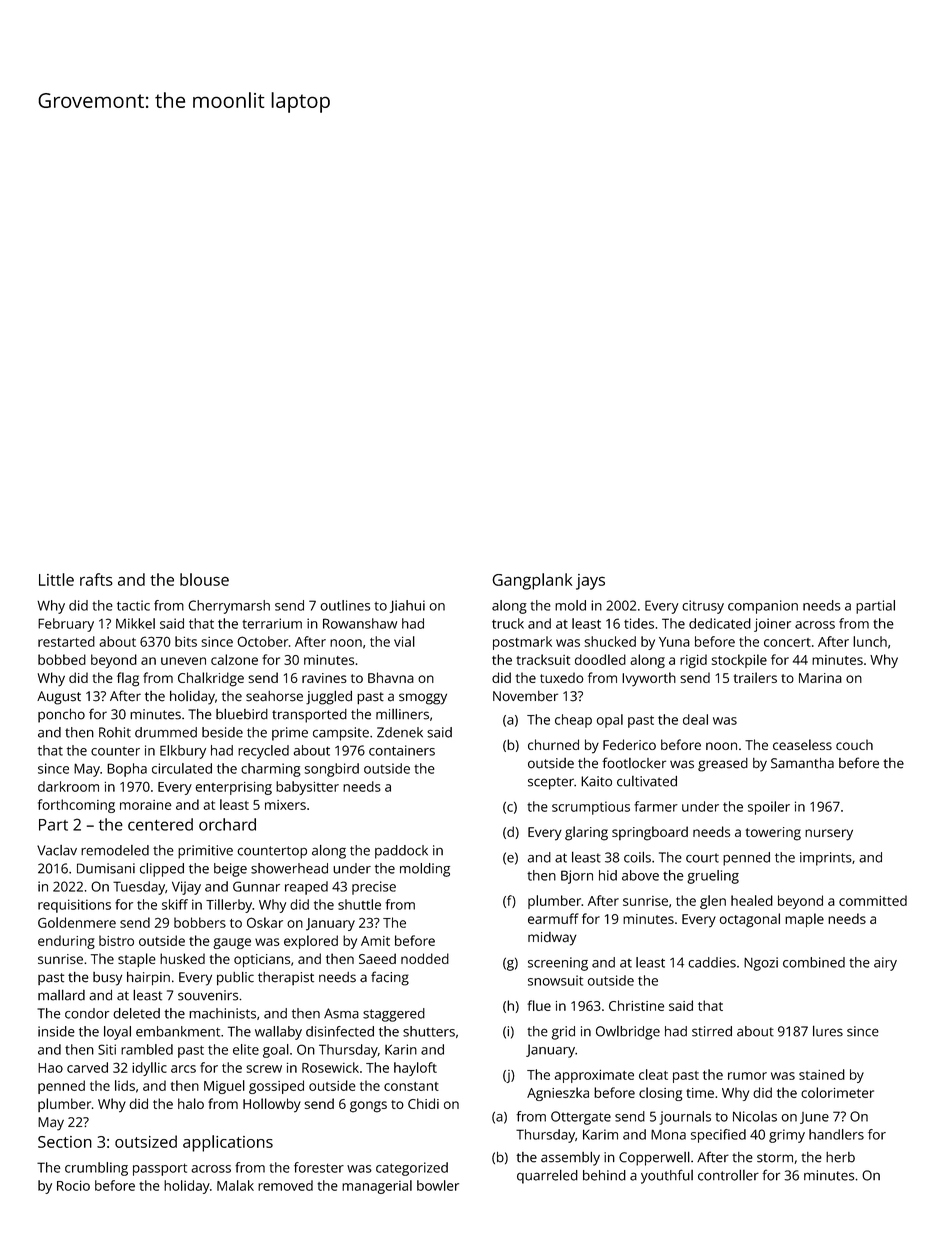  What do you see at coordinates (375, 941) in the screenshot?
I see `Amit` at bounding box center [375, 941].
